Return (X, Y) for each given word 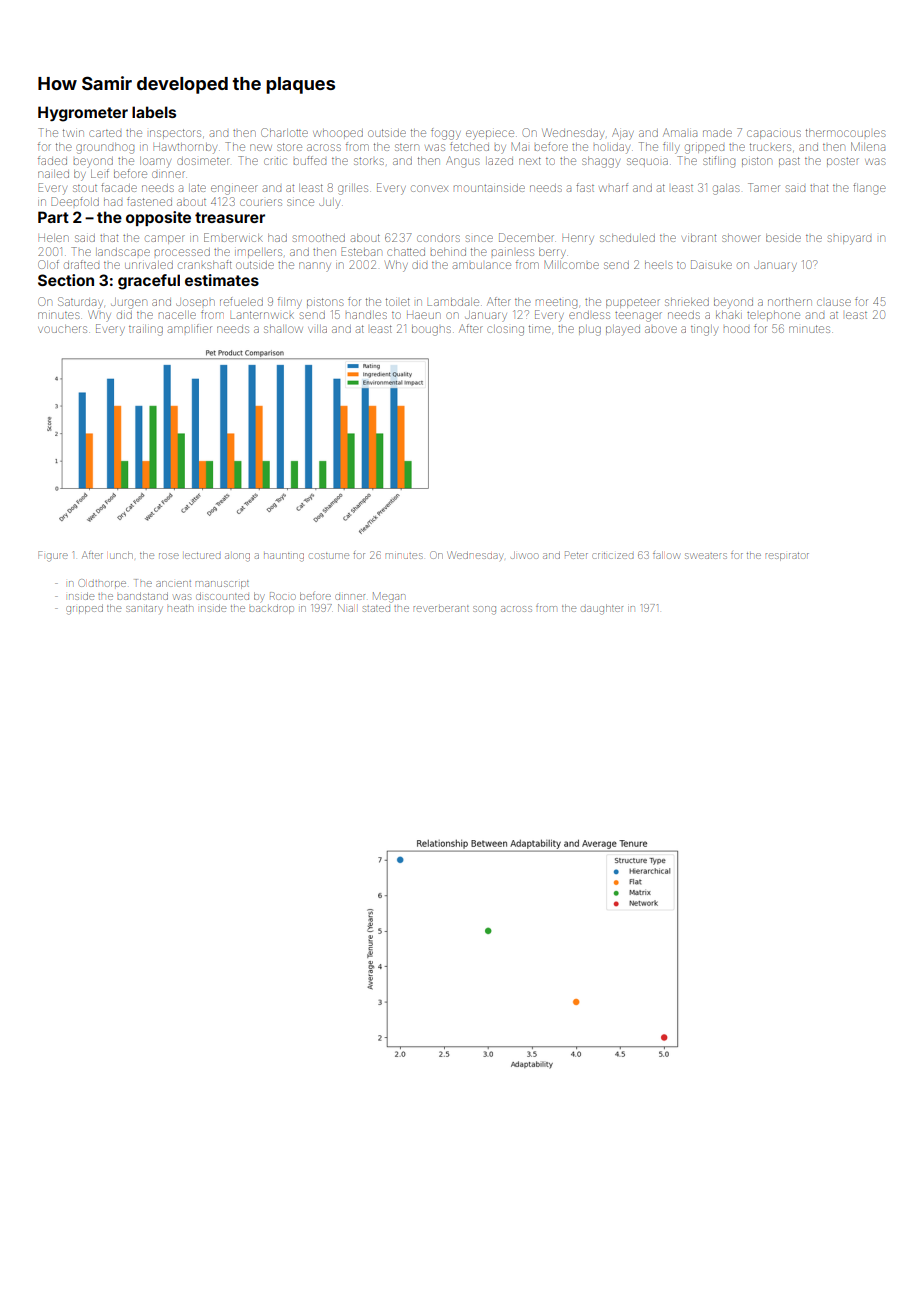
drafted (81, 264)
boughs (431, 331)
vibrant (699, 238)
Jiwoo (525, 555)
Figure (53, 556)
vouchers (62, 329)
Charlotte (284, 132)
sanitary (144, 609)
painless (513, 252)
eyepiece (490, 135)
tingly (704, 331)
